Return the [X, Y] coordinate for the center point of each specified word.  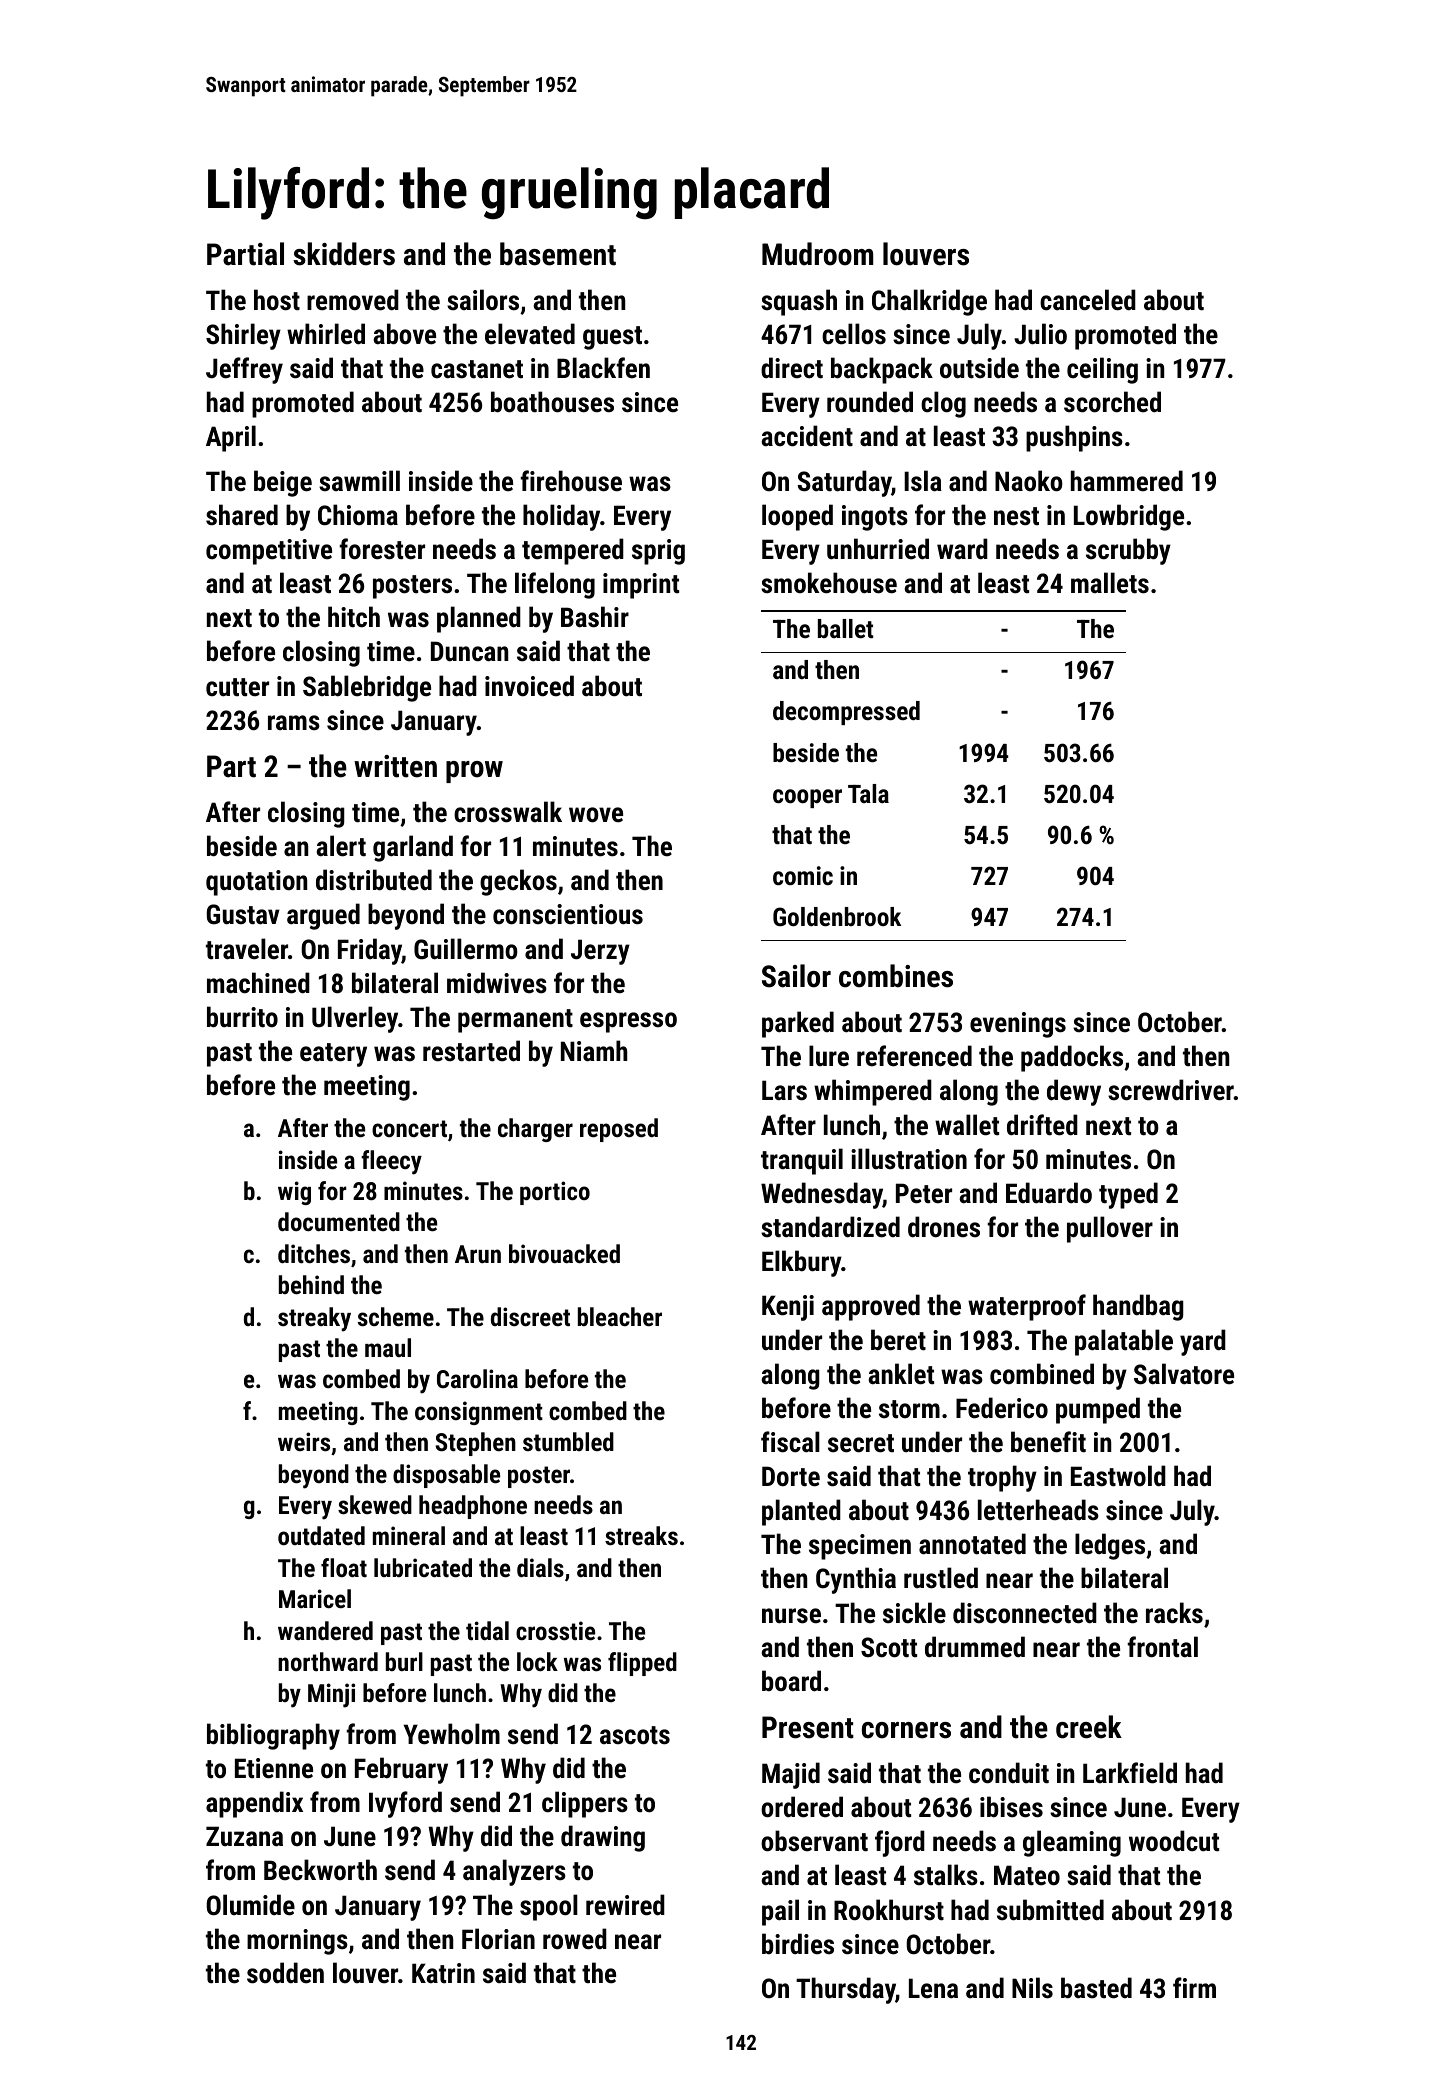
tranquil [802, 1161]
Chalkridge [929, 302]
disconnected [1025, 1613]
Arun [478, 1254]
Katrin [443, 1973]
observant [814, 1841]
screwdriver [1171, 1090]
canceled [1088, 300]
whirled [326, 334]
